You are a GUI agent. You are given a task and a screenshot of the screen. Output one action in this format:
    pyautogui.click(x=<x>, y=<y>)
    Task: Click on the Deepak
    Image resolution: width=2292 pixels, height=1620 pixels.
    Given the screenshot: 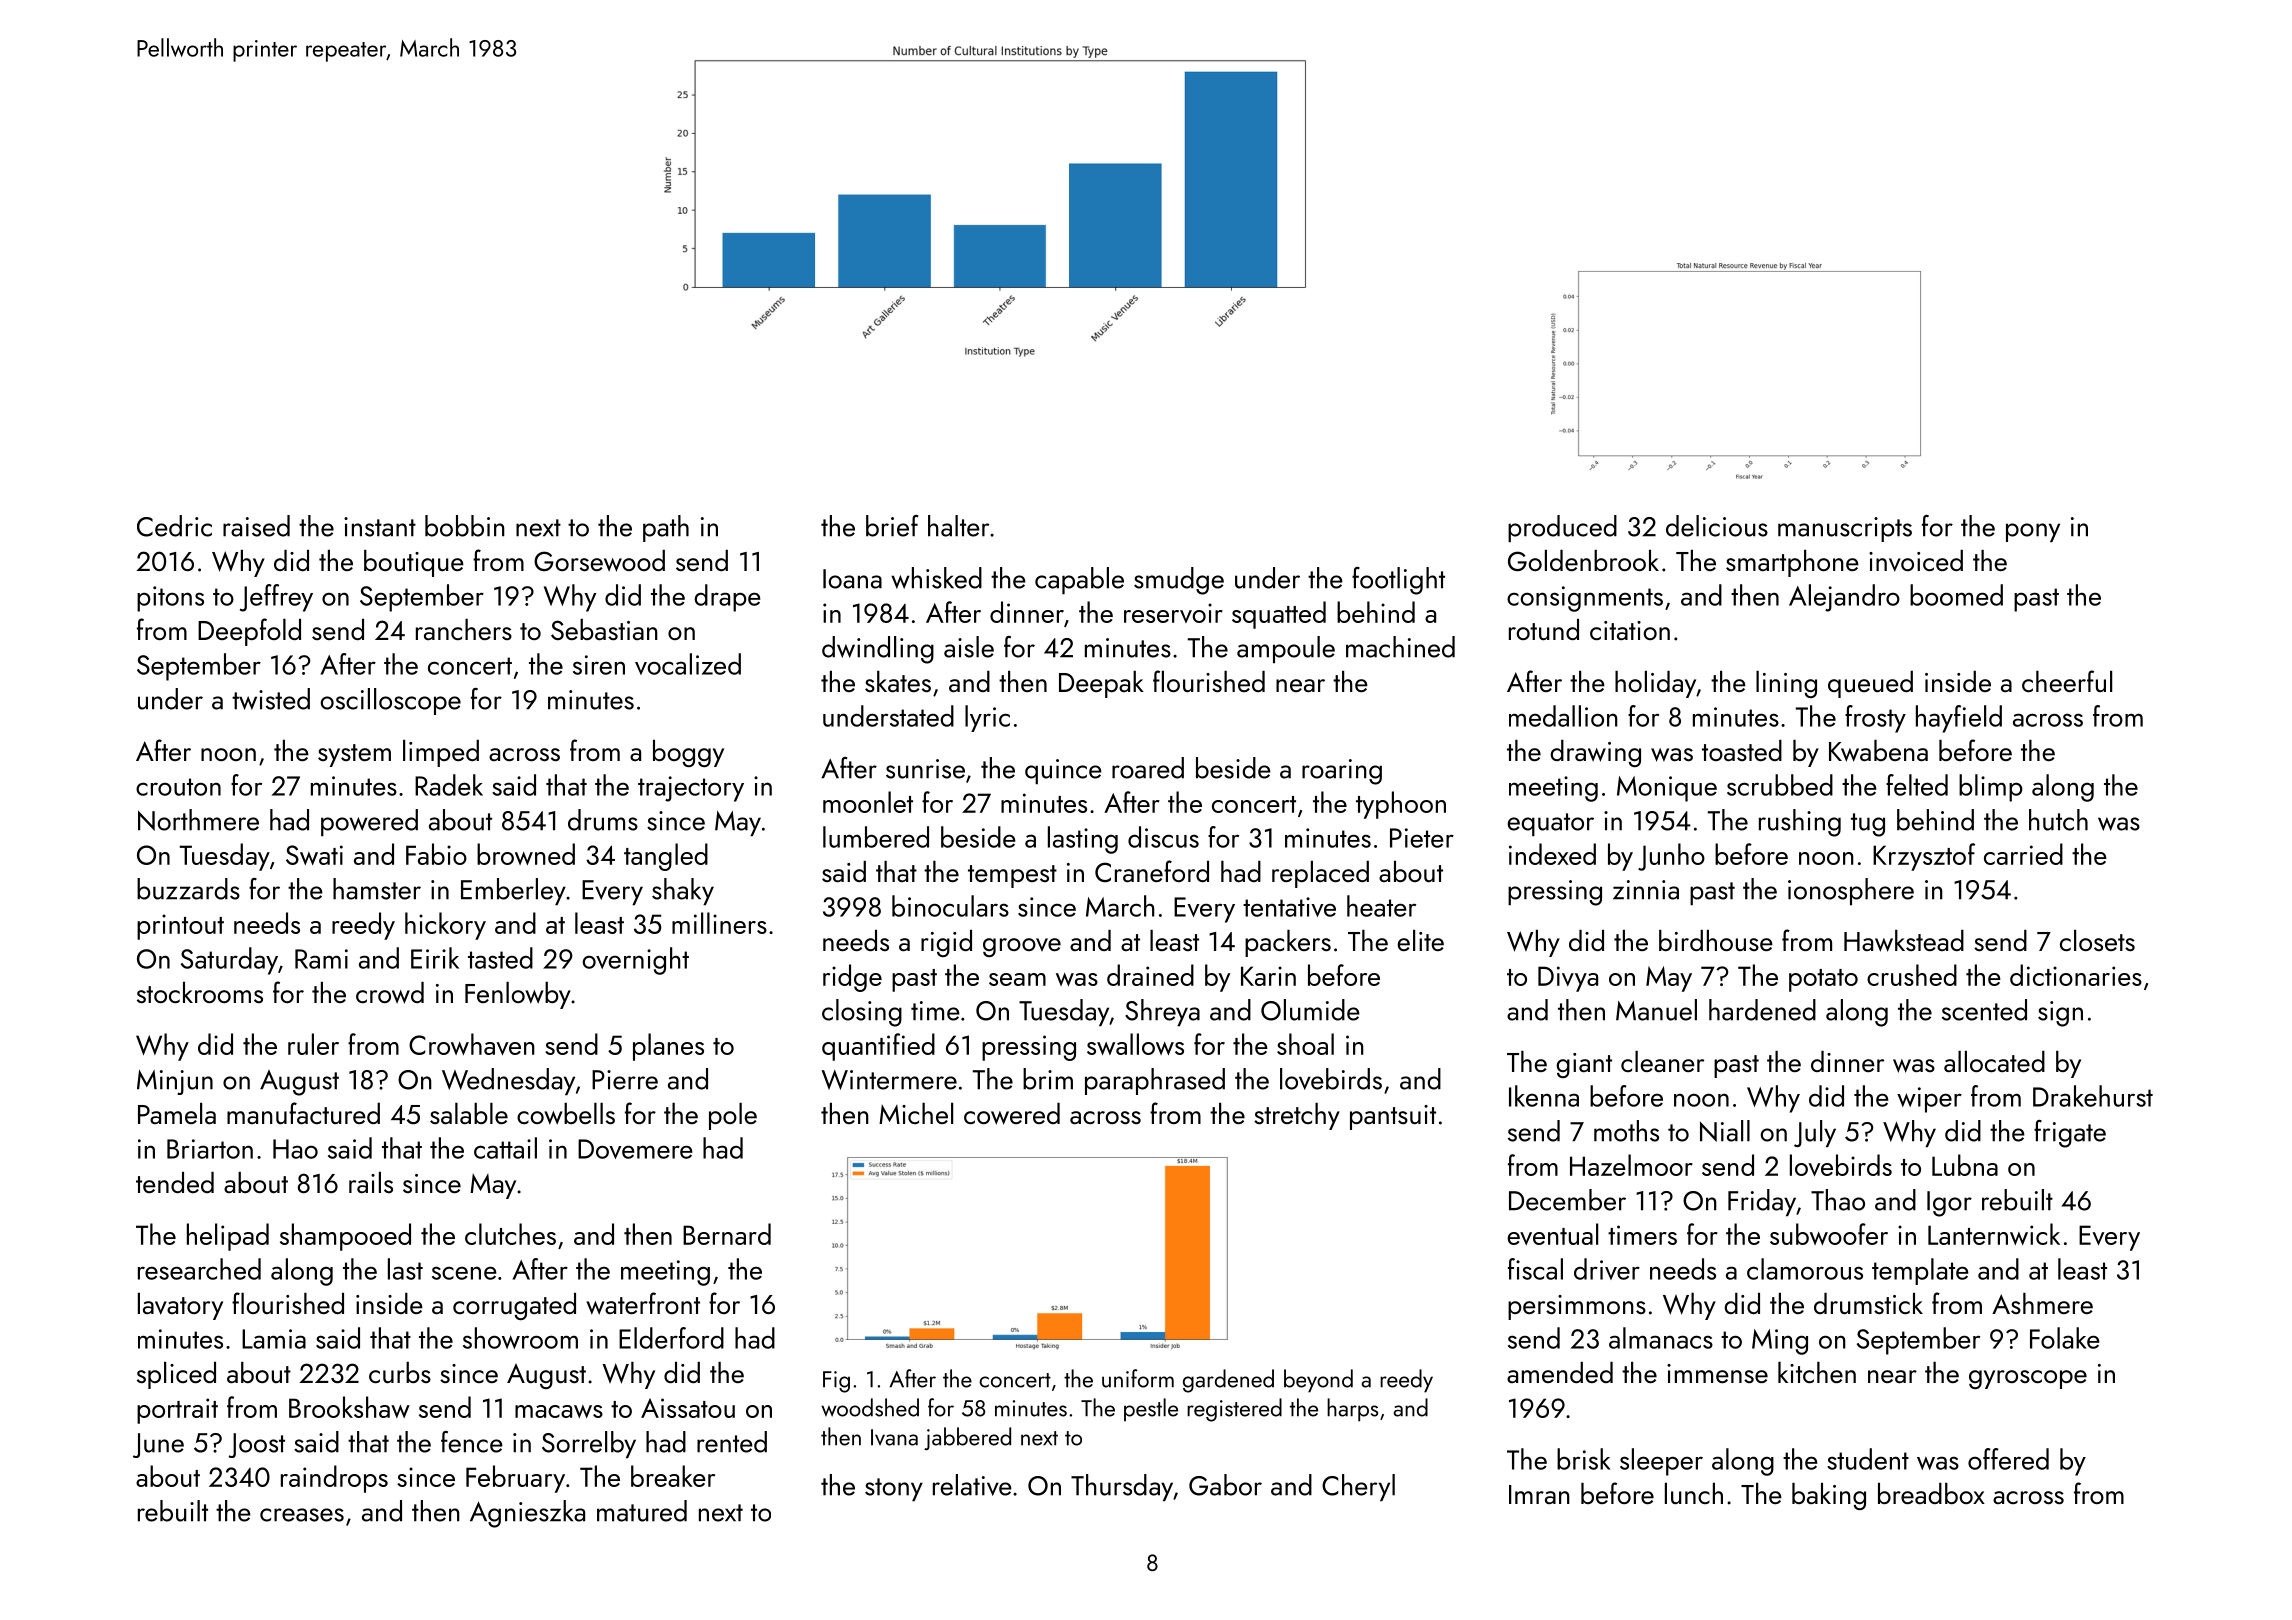 What is the action you would take?
    pyautogui.click(x=1101, y=684)
